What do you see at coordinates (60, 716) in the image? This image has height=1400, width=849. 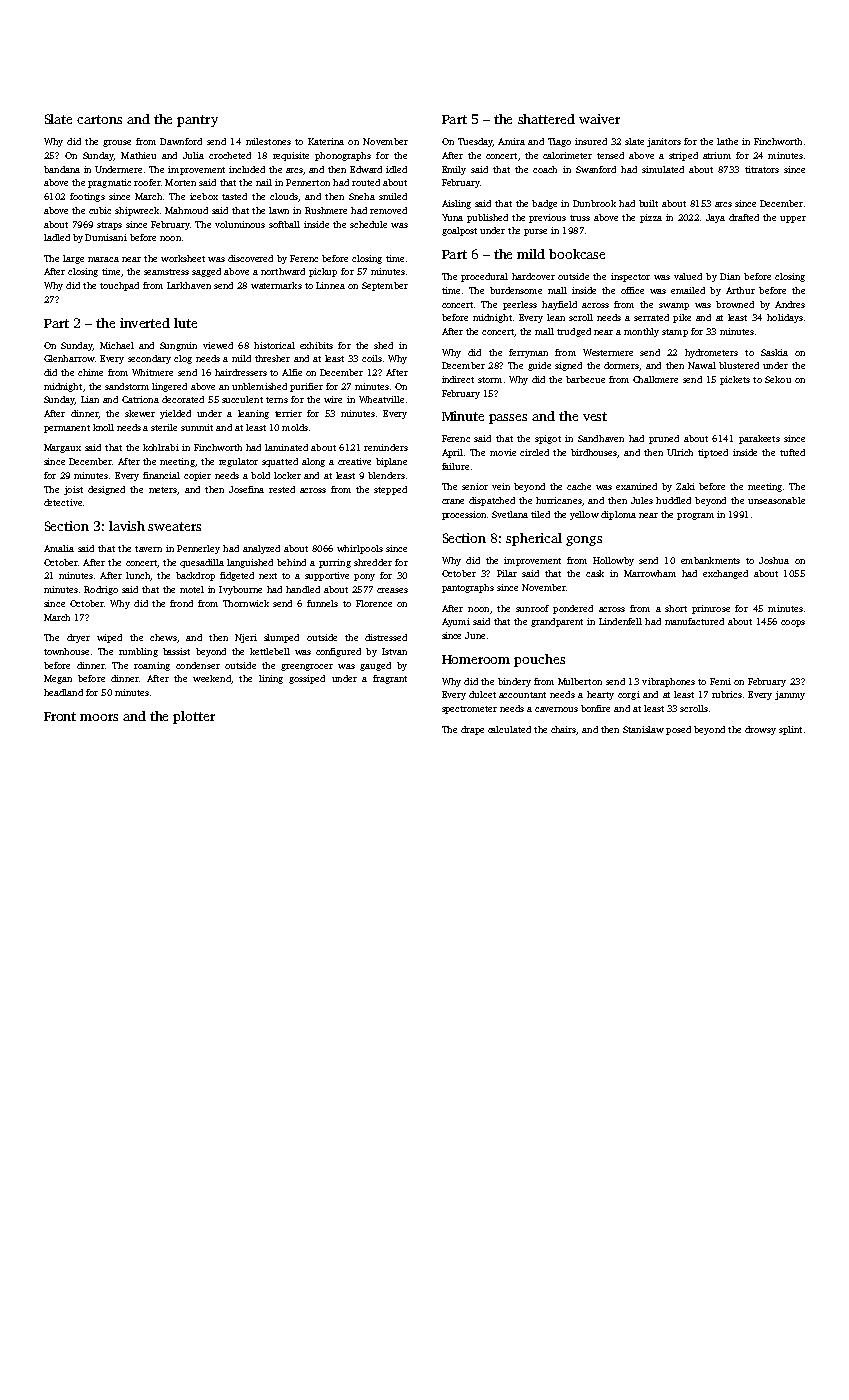 I see `Front` at bounding box center [60, 716].
